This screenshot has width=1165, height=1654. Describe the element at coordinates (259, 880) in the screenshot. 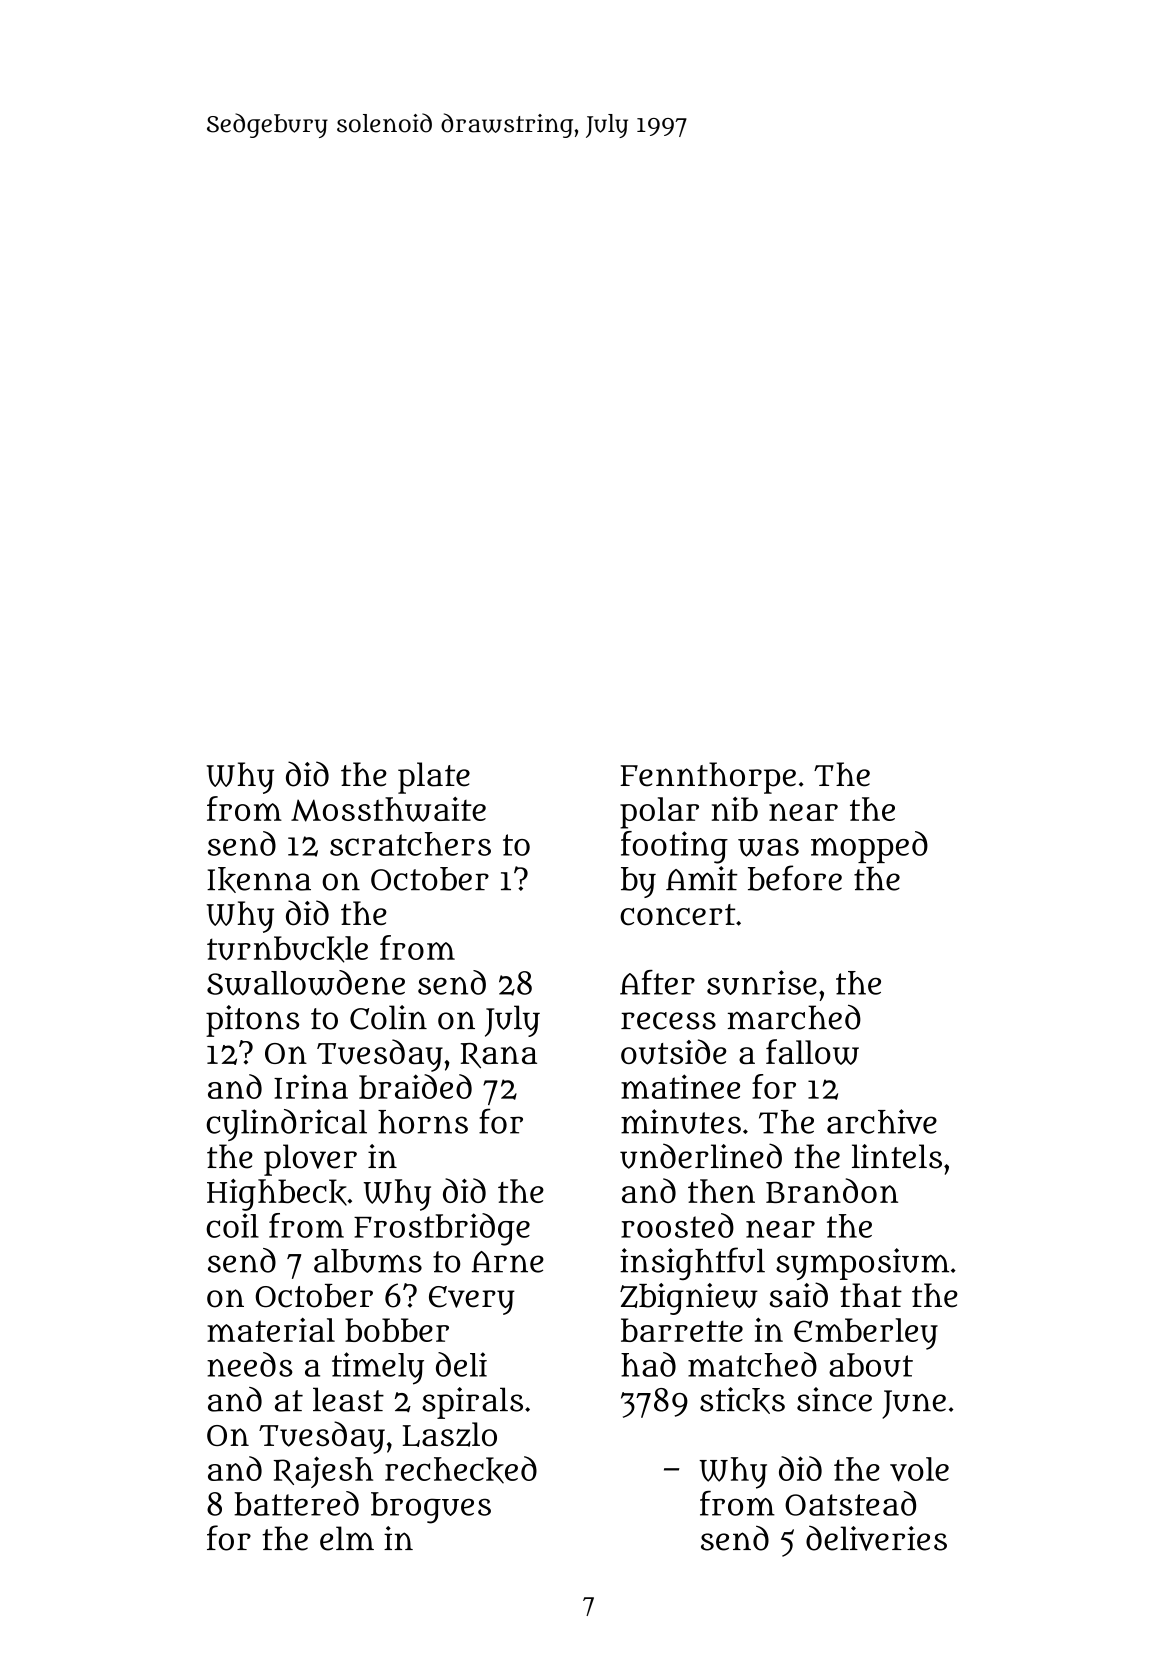

I see `Ikenna` at that location.
